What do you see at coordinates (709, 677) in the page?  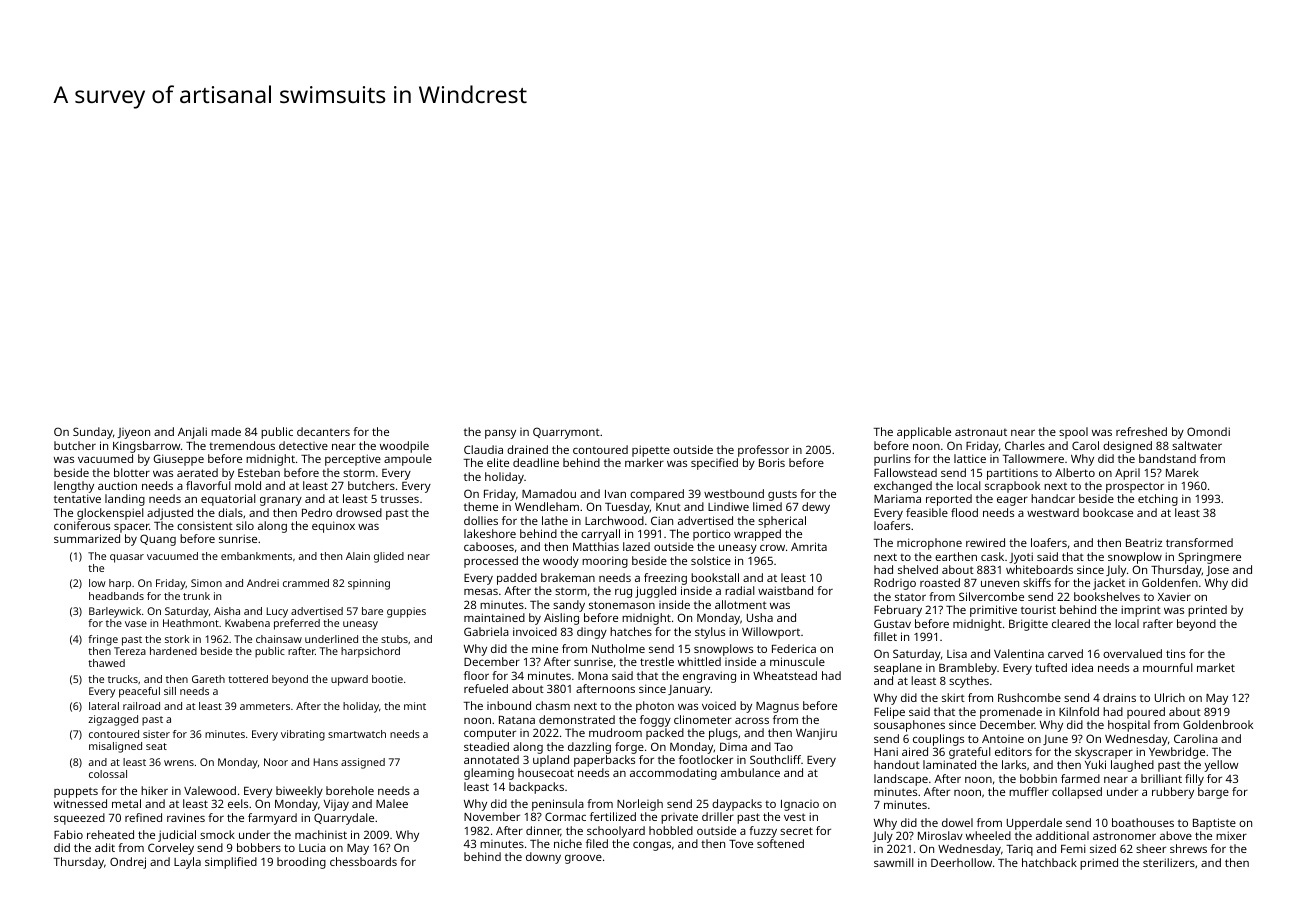 I see `engraving` at bounding box center [709, 677].
